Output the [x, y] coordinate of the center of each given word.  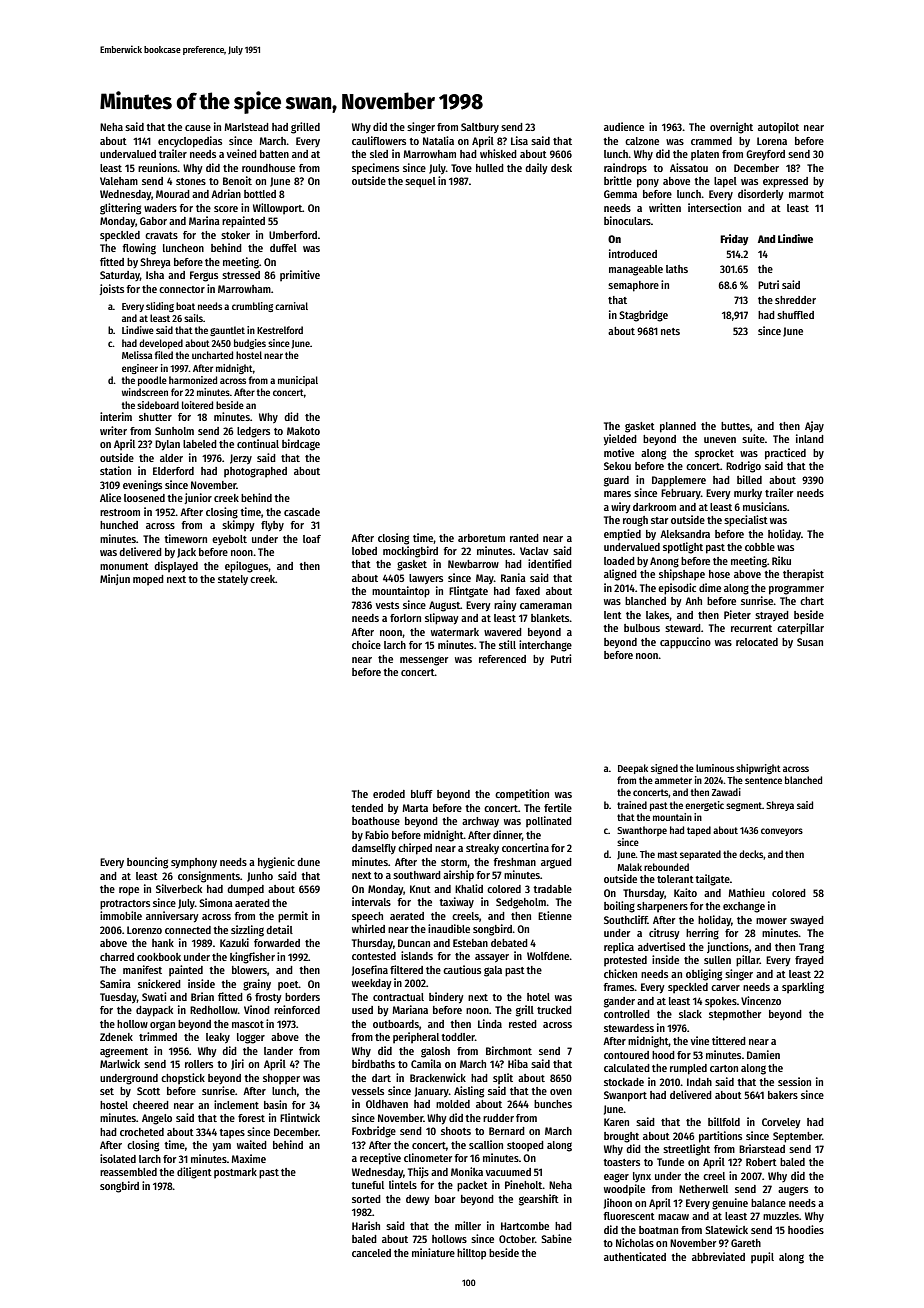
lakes [658, 616]
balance [768, 1203]
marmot [806, 194]
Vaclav [534, 551]
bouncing [147, 863]
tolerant [675, 879]
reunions [158, 167]
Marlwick [120, 1063]
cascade [302, 512]
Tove [461, 168]
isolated [118, 1158]
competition [522, 795]
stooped [525, 1146]
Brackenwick [438, 1077]
